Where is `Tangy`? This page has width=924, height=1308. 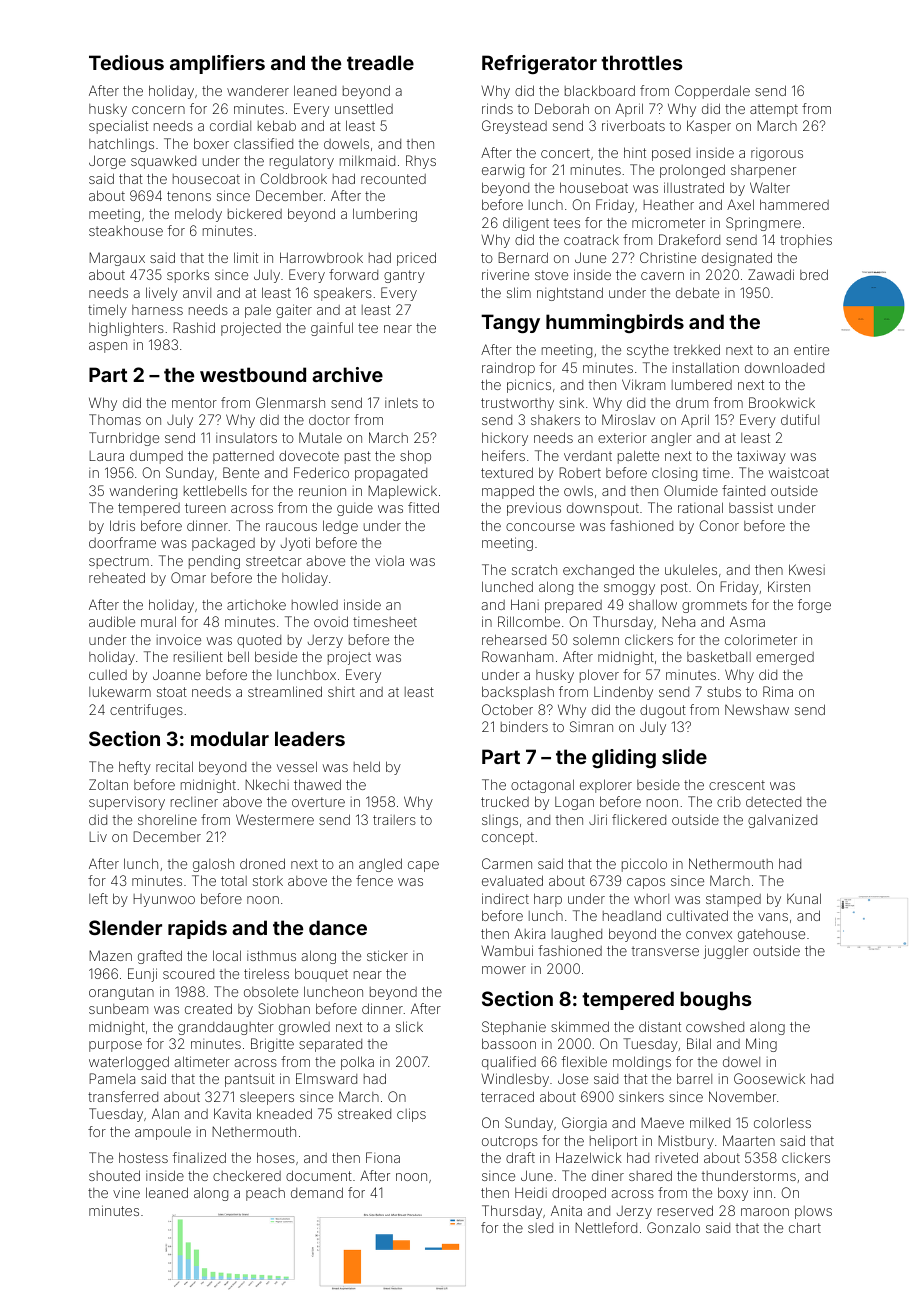 Tangy is located at coordinates (510, 323).
